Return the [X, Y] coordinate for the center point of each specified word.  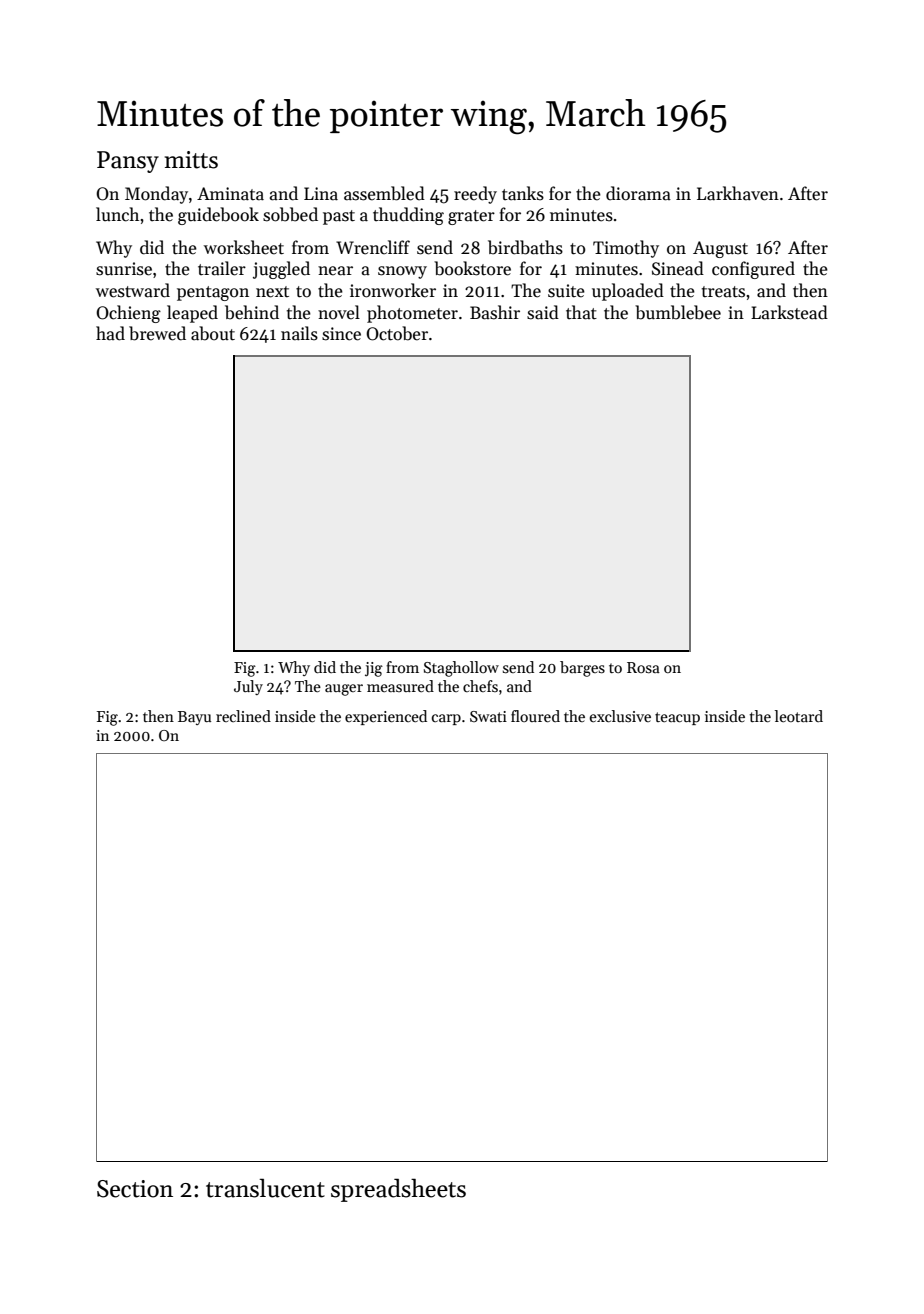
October [397, 333]
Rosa [643, 667]
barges [582, 669]
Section [135, 1189]
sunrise [124, 269]
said [543, 312]
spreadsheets [398, 1190]
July [248, 687]
